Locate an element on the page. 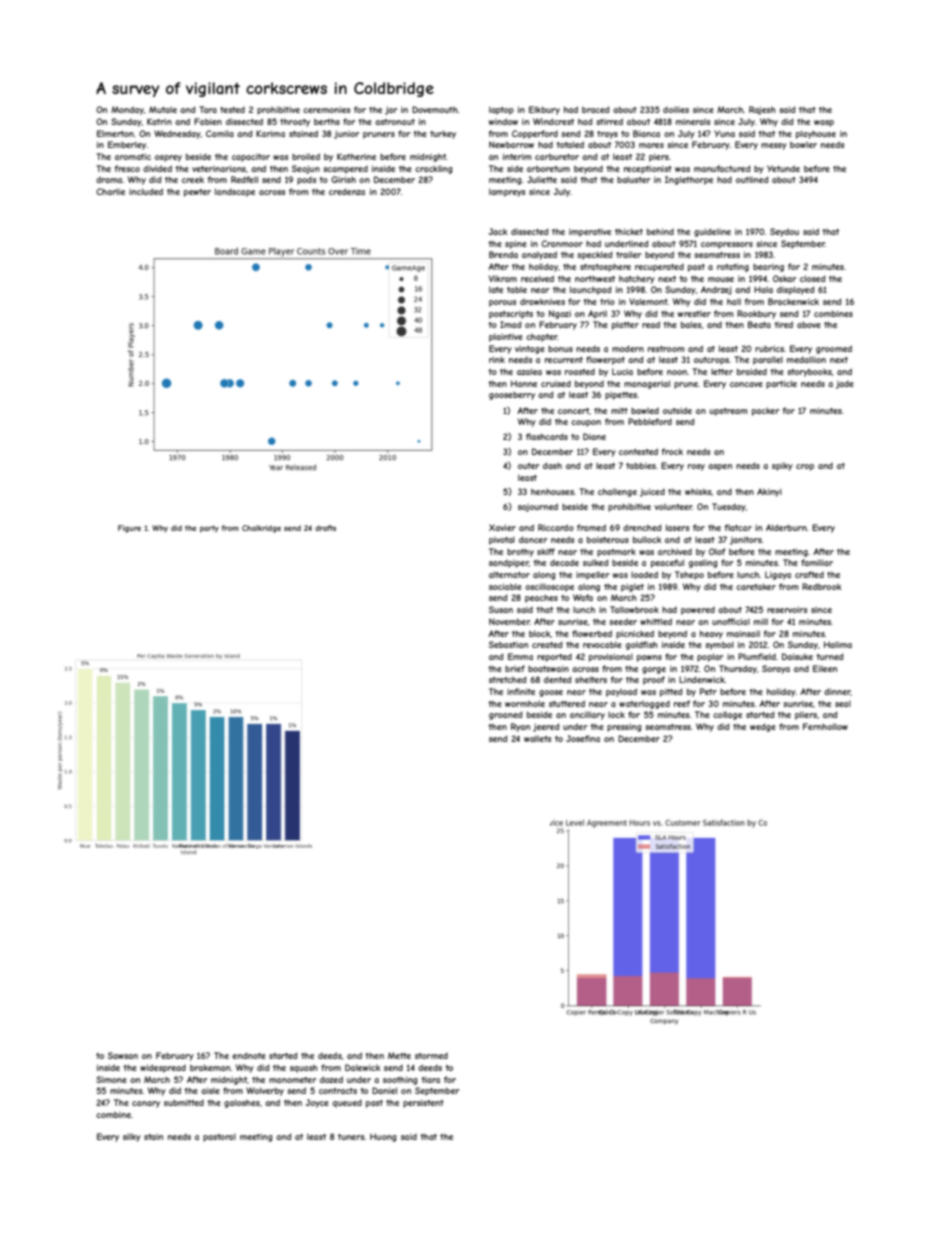  Soraya is located at coordinates (776, 669).
